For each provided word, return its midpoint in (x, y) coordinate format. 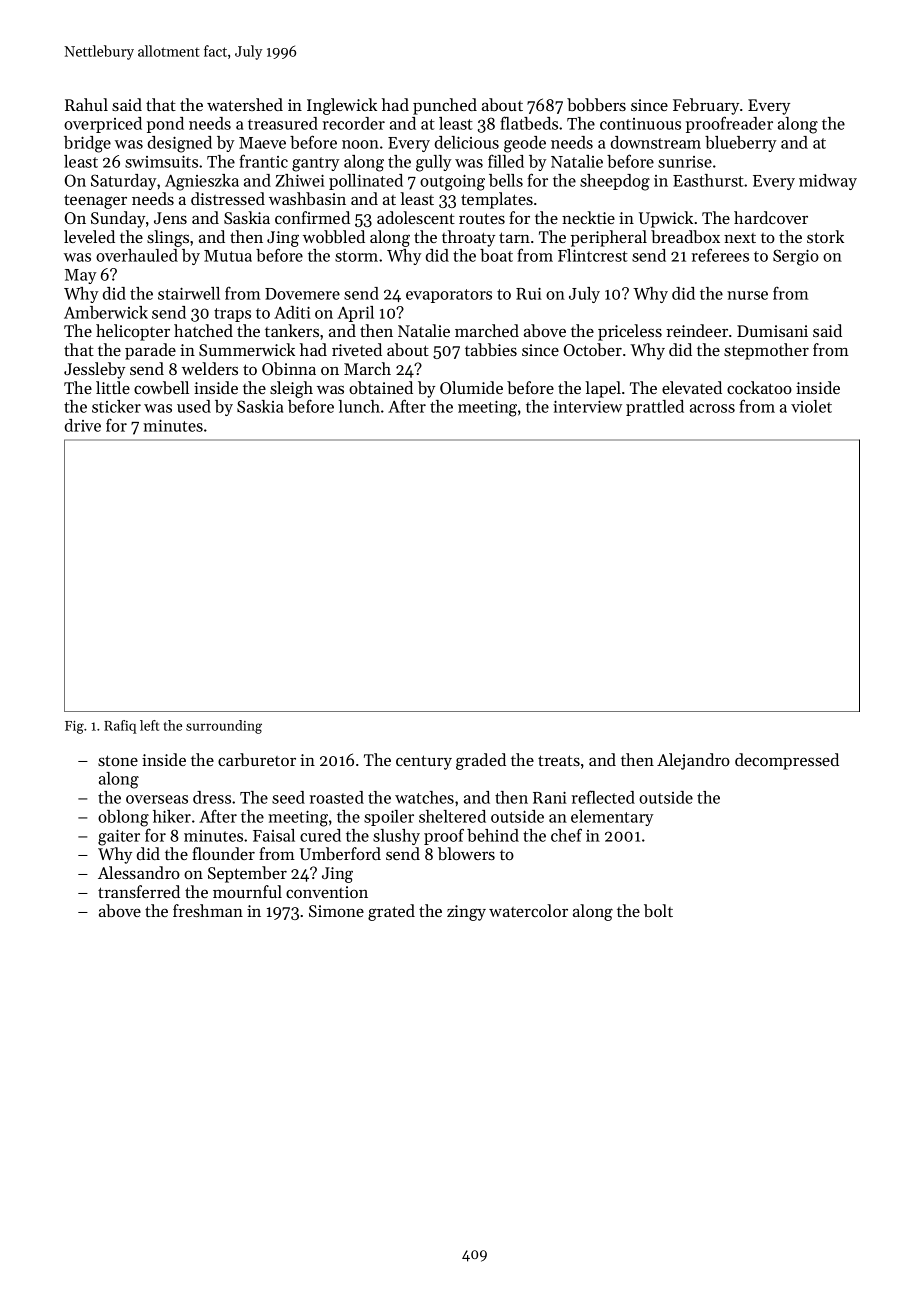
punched (445, 106)
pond (165, 125)
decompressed (787, 761)
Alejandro (693, 761)
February (706, 106)
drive (83, 425)
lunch (359, 406)
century (424, 762)
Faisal (274, 835)
